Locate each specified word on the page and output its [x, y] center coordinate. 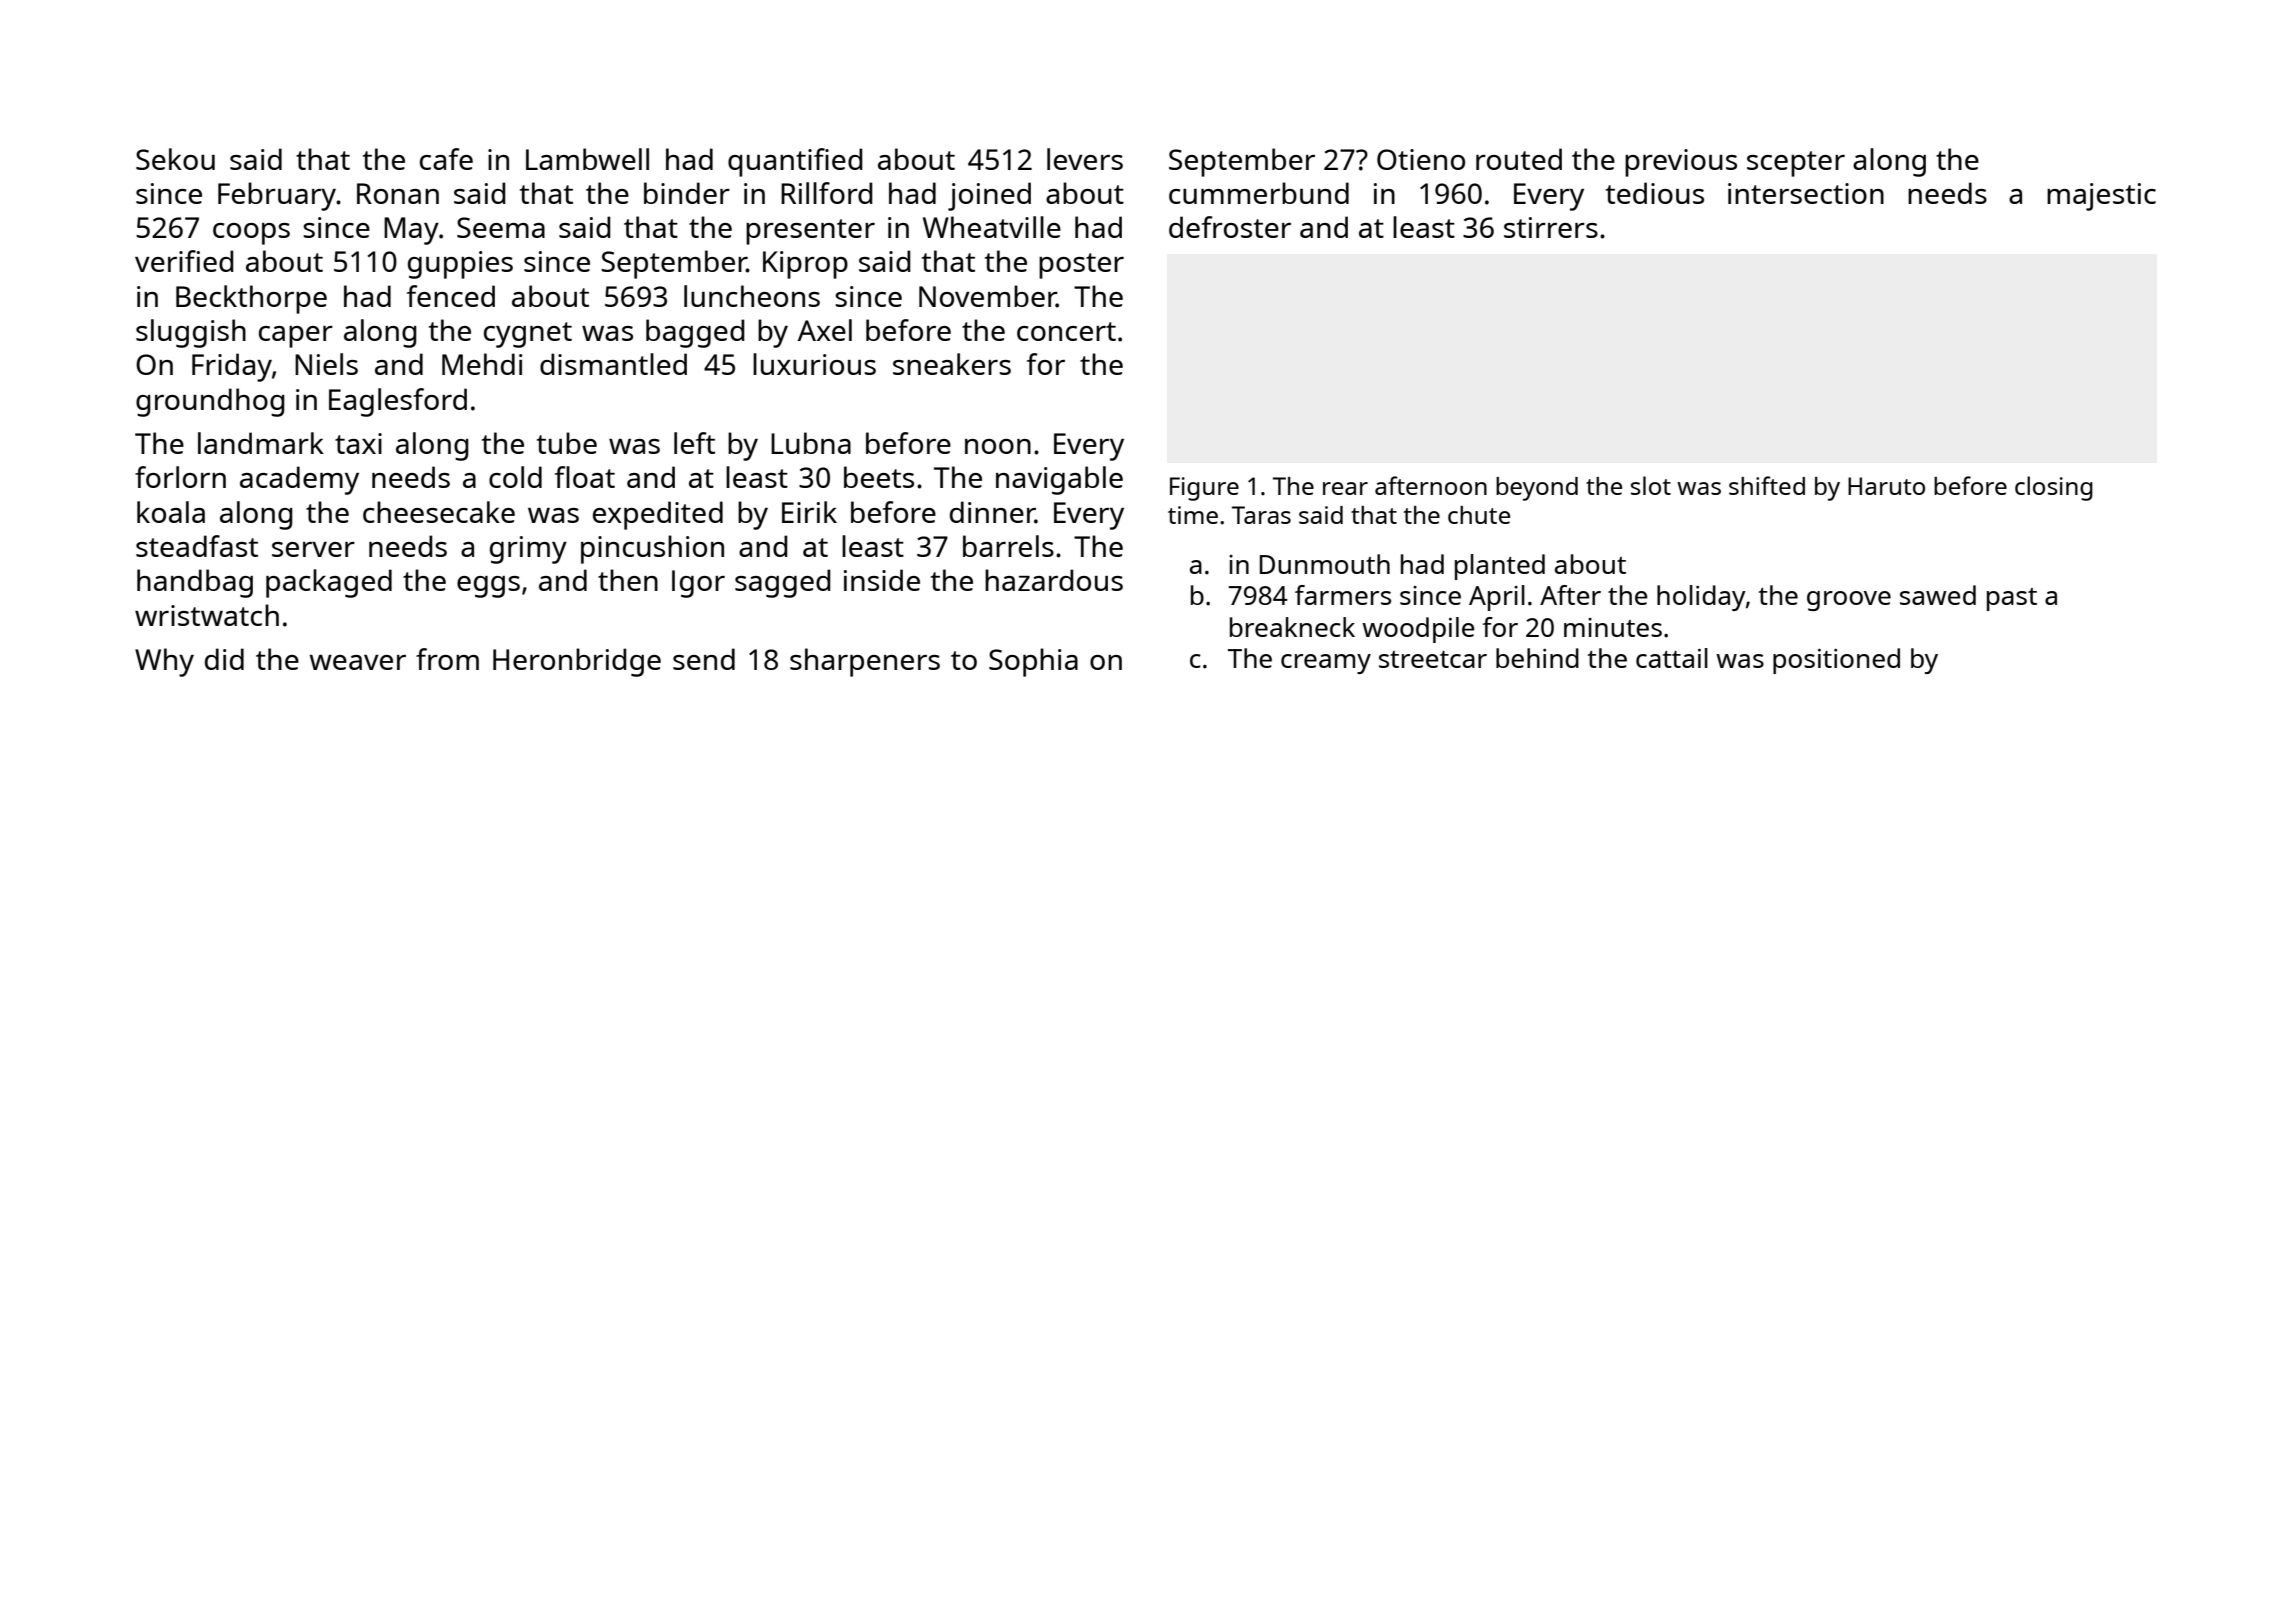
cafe [446, 159]
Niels [326, 364]
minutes [1613, 627]
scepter [1796, 164]
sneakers [952, 364]
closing [2054, 488]
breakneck [1292, 627]
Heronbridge [577, 662]
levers [1085, 159]
